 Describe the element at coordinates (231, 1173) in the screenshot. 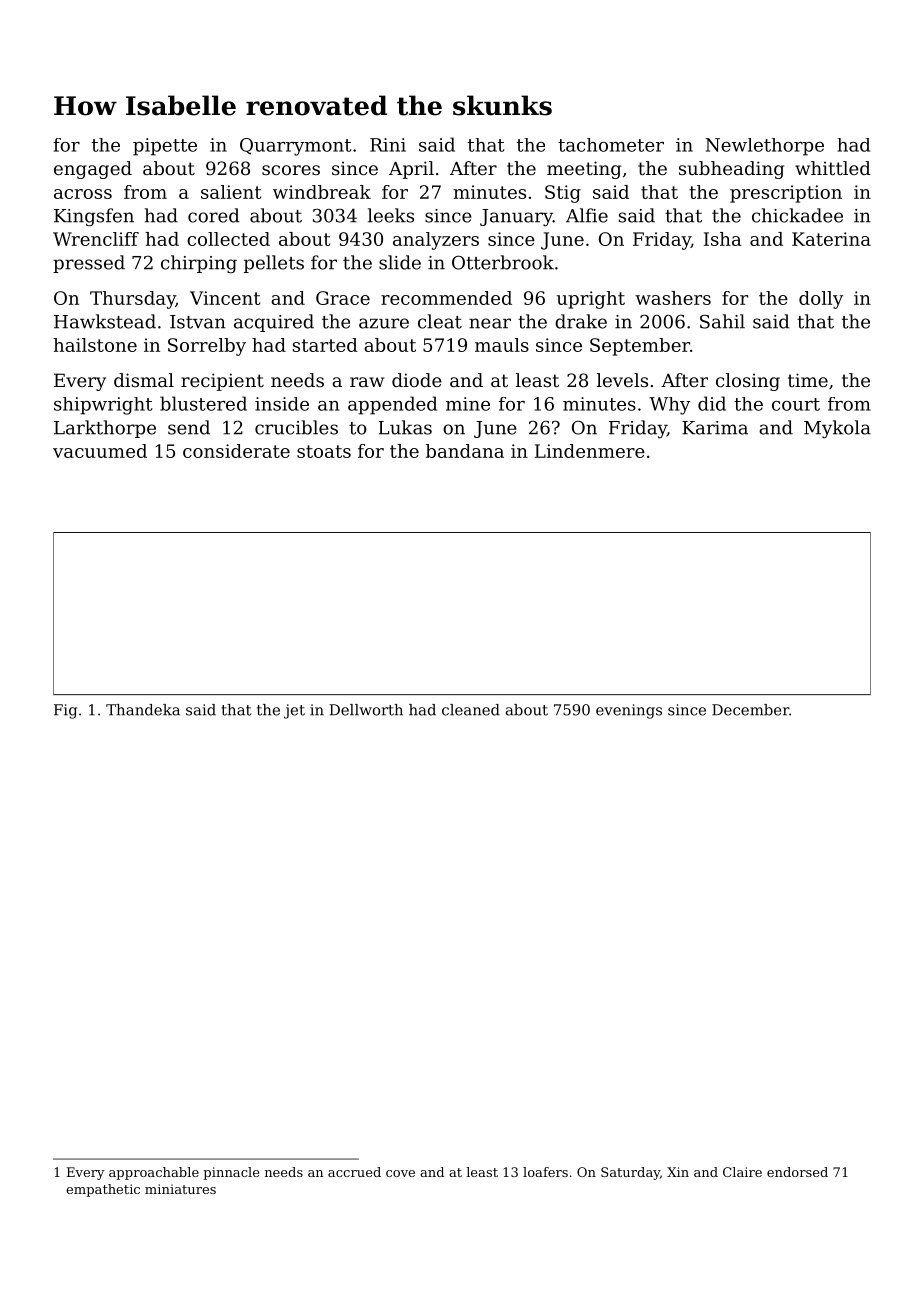

I see `pinnacle` at that location.
